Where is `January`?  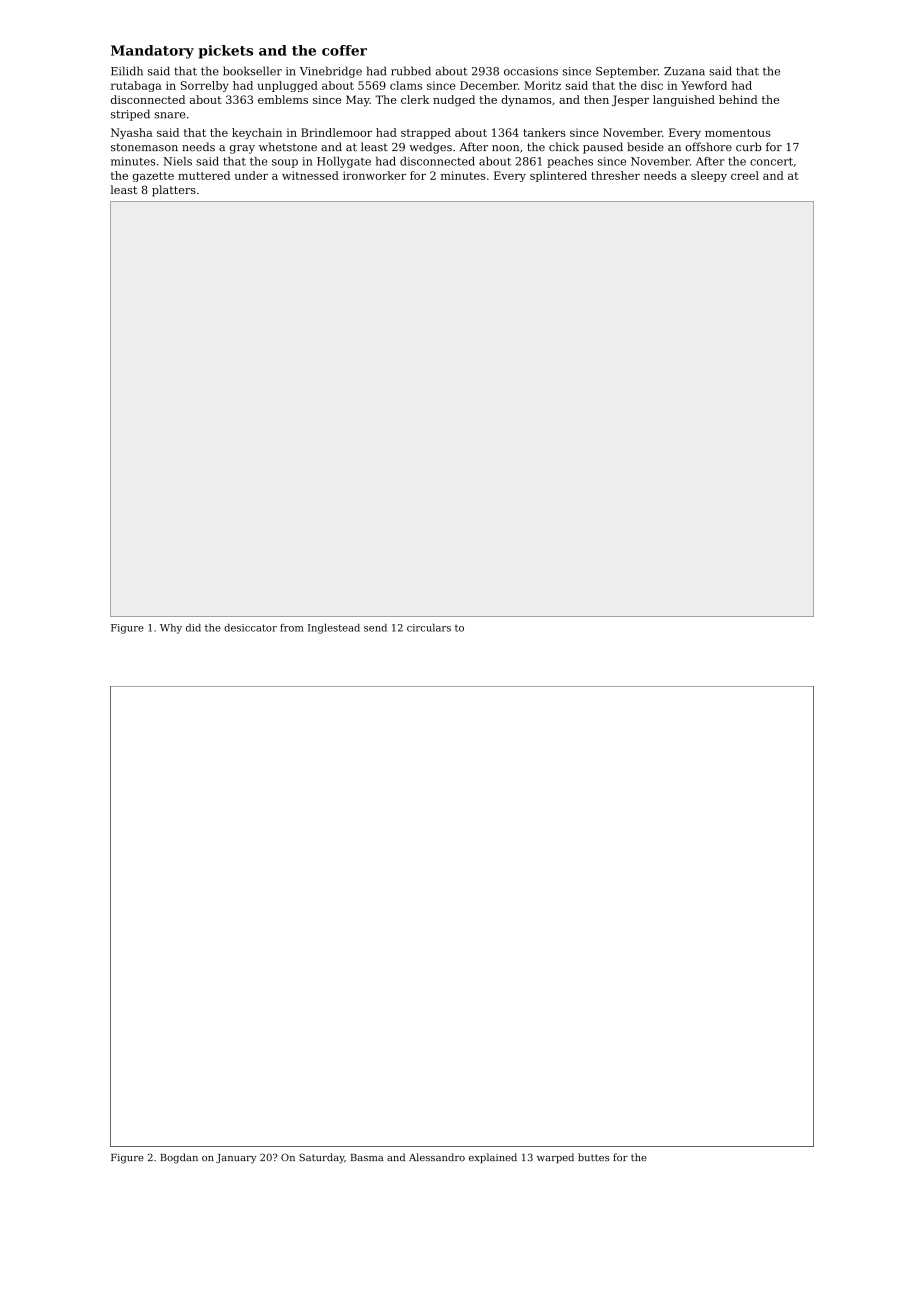
January is located at coordinates (236, 1159).
